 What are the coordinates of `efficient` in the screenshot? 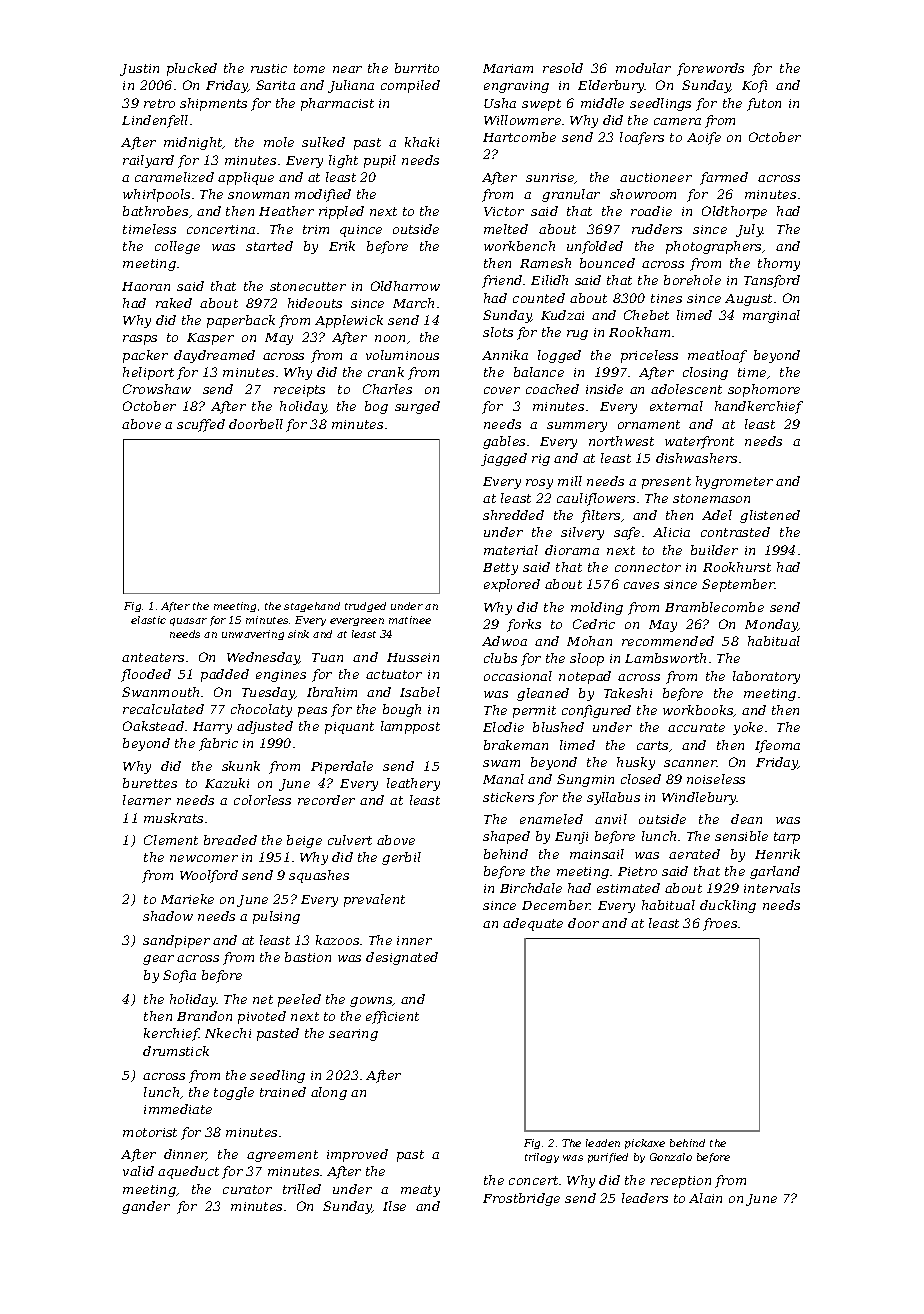 It's located at (392, 1017).
